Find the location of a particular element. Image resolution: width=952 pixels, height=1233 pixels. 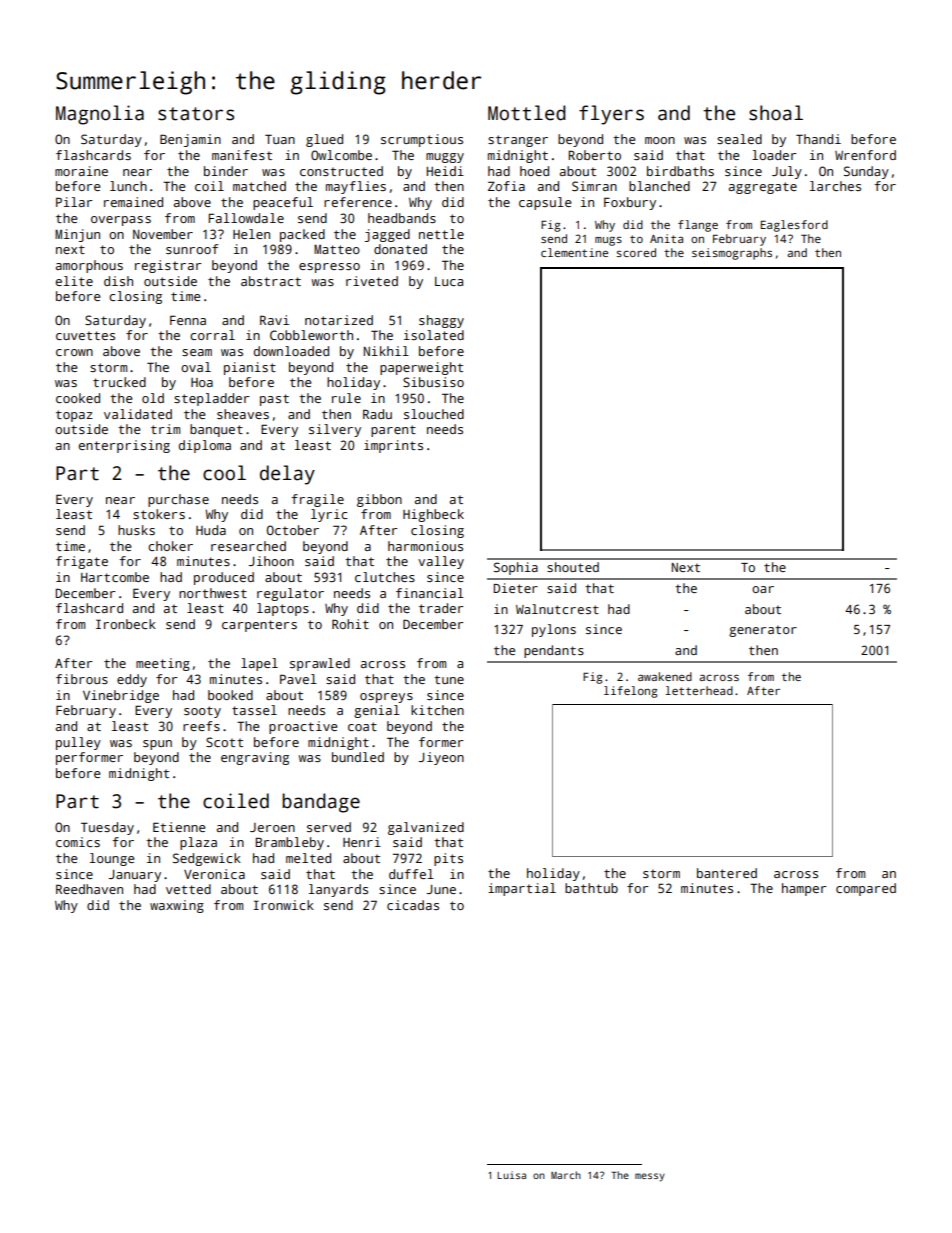

Zofia is located at coordinates (506, 186).
